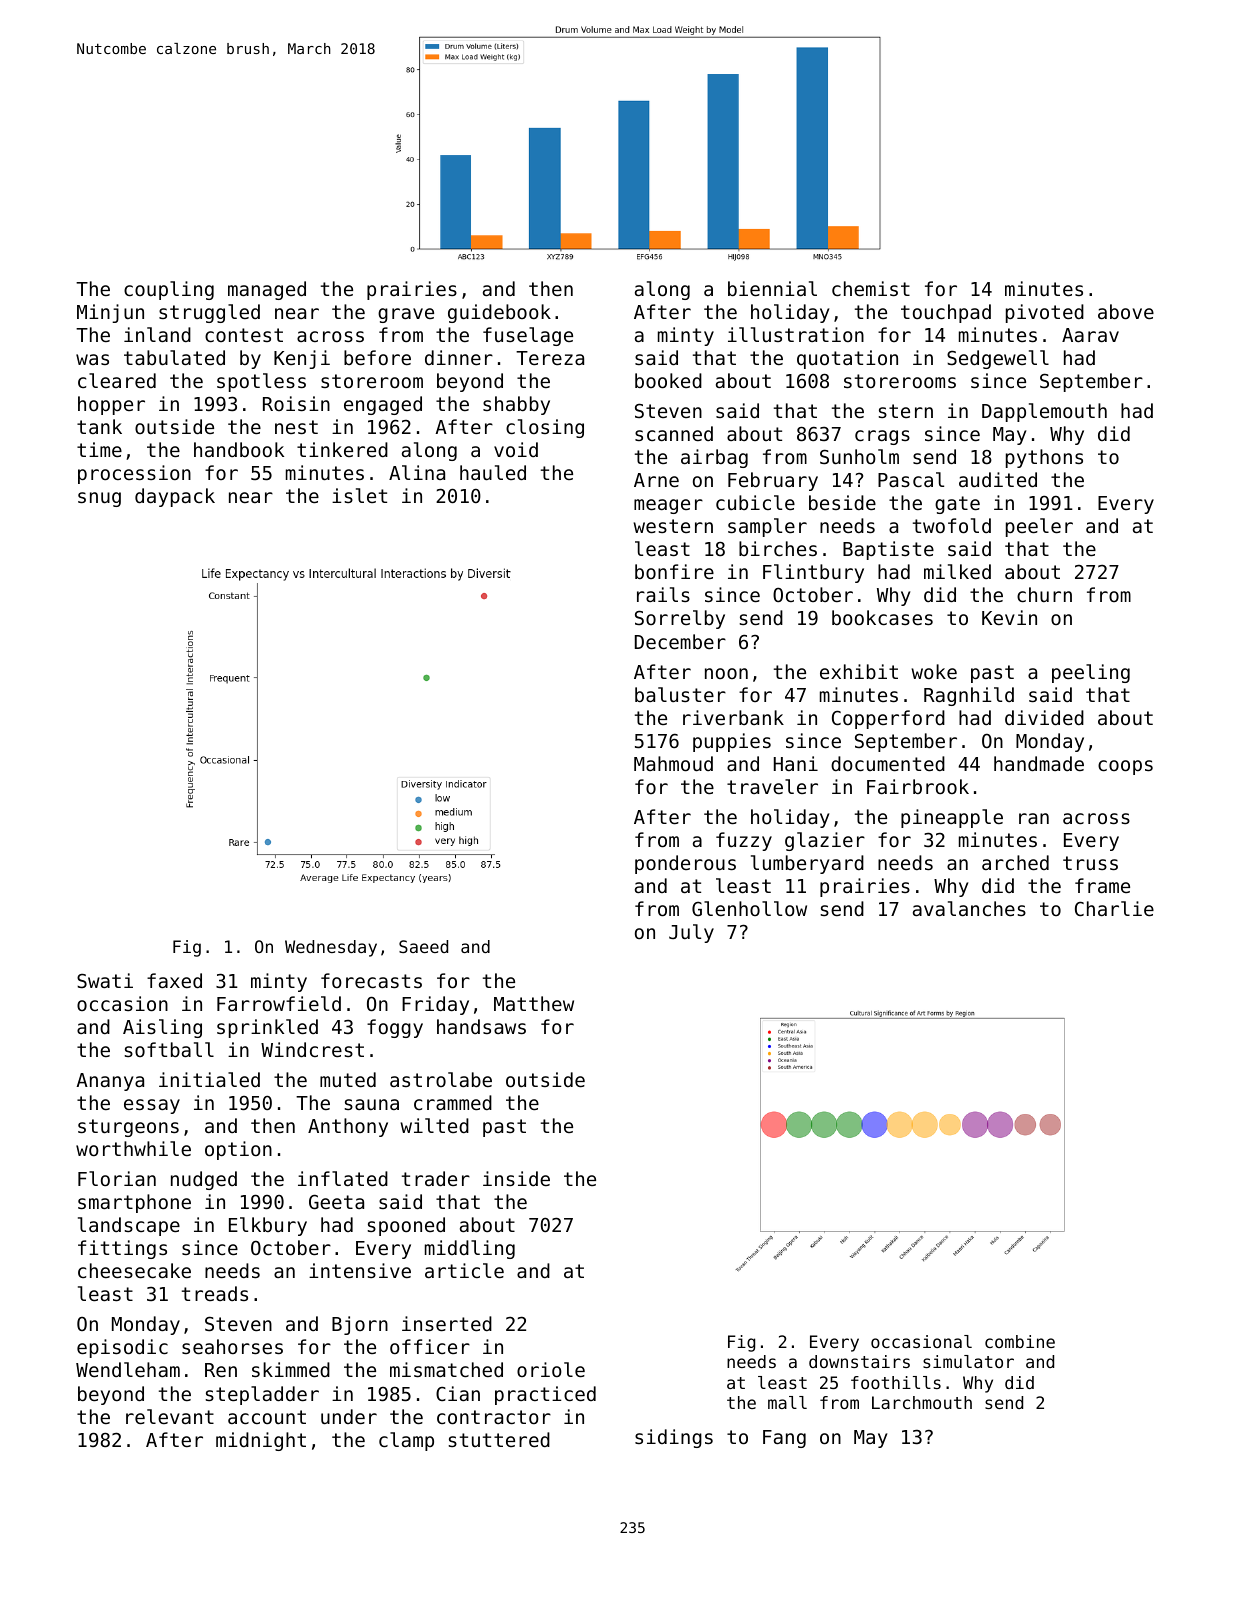  Describe the element at coordinates (680, 619) in the image. I see `Sorrelby` at that location.
